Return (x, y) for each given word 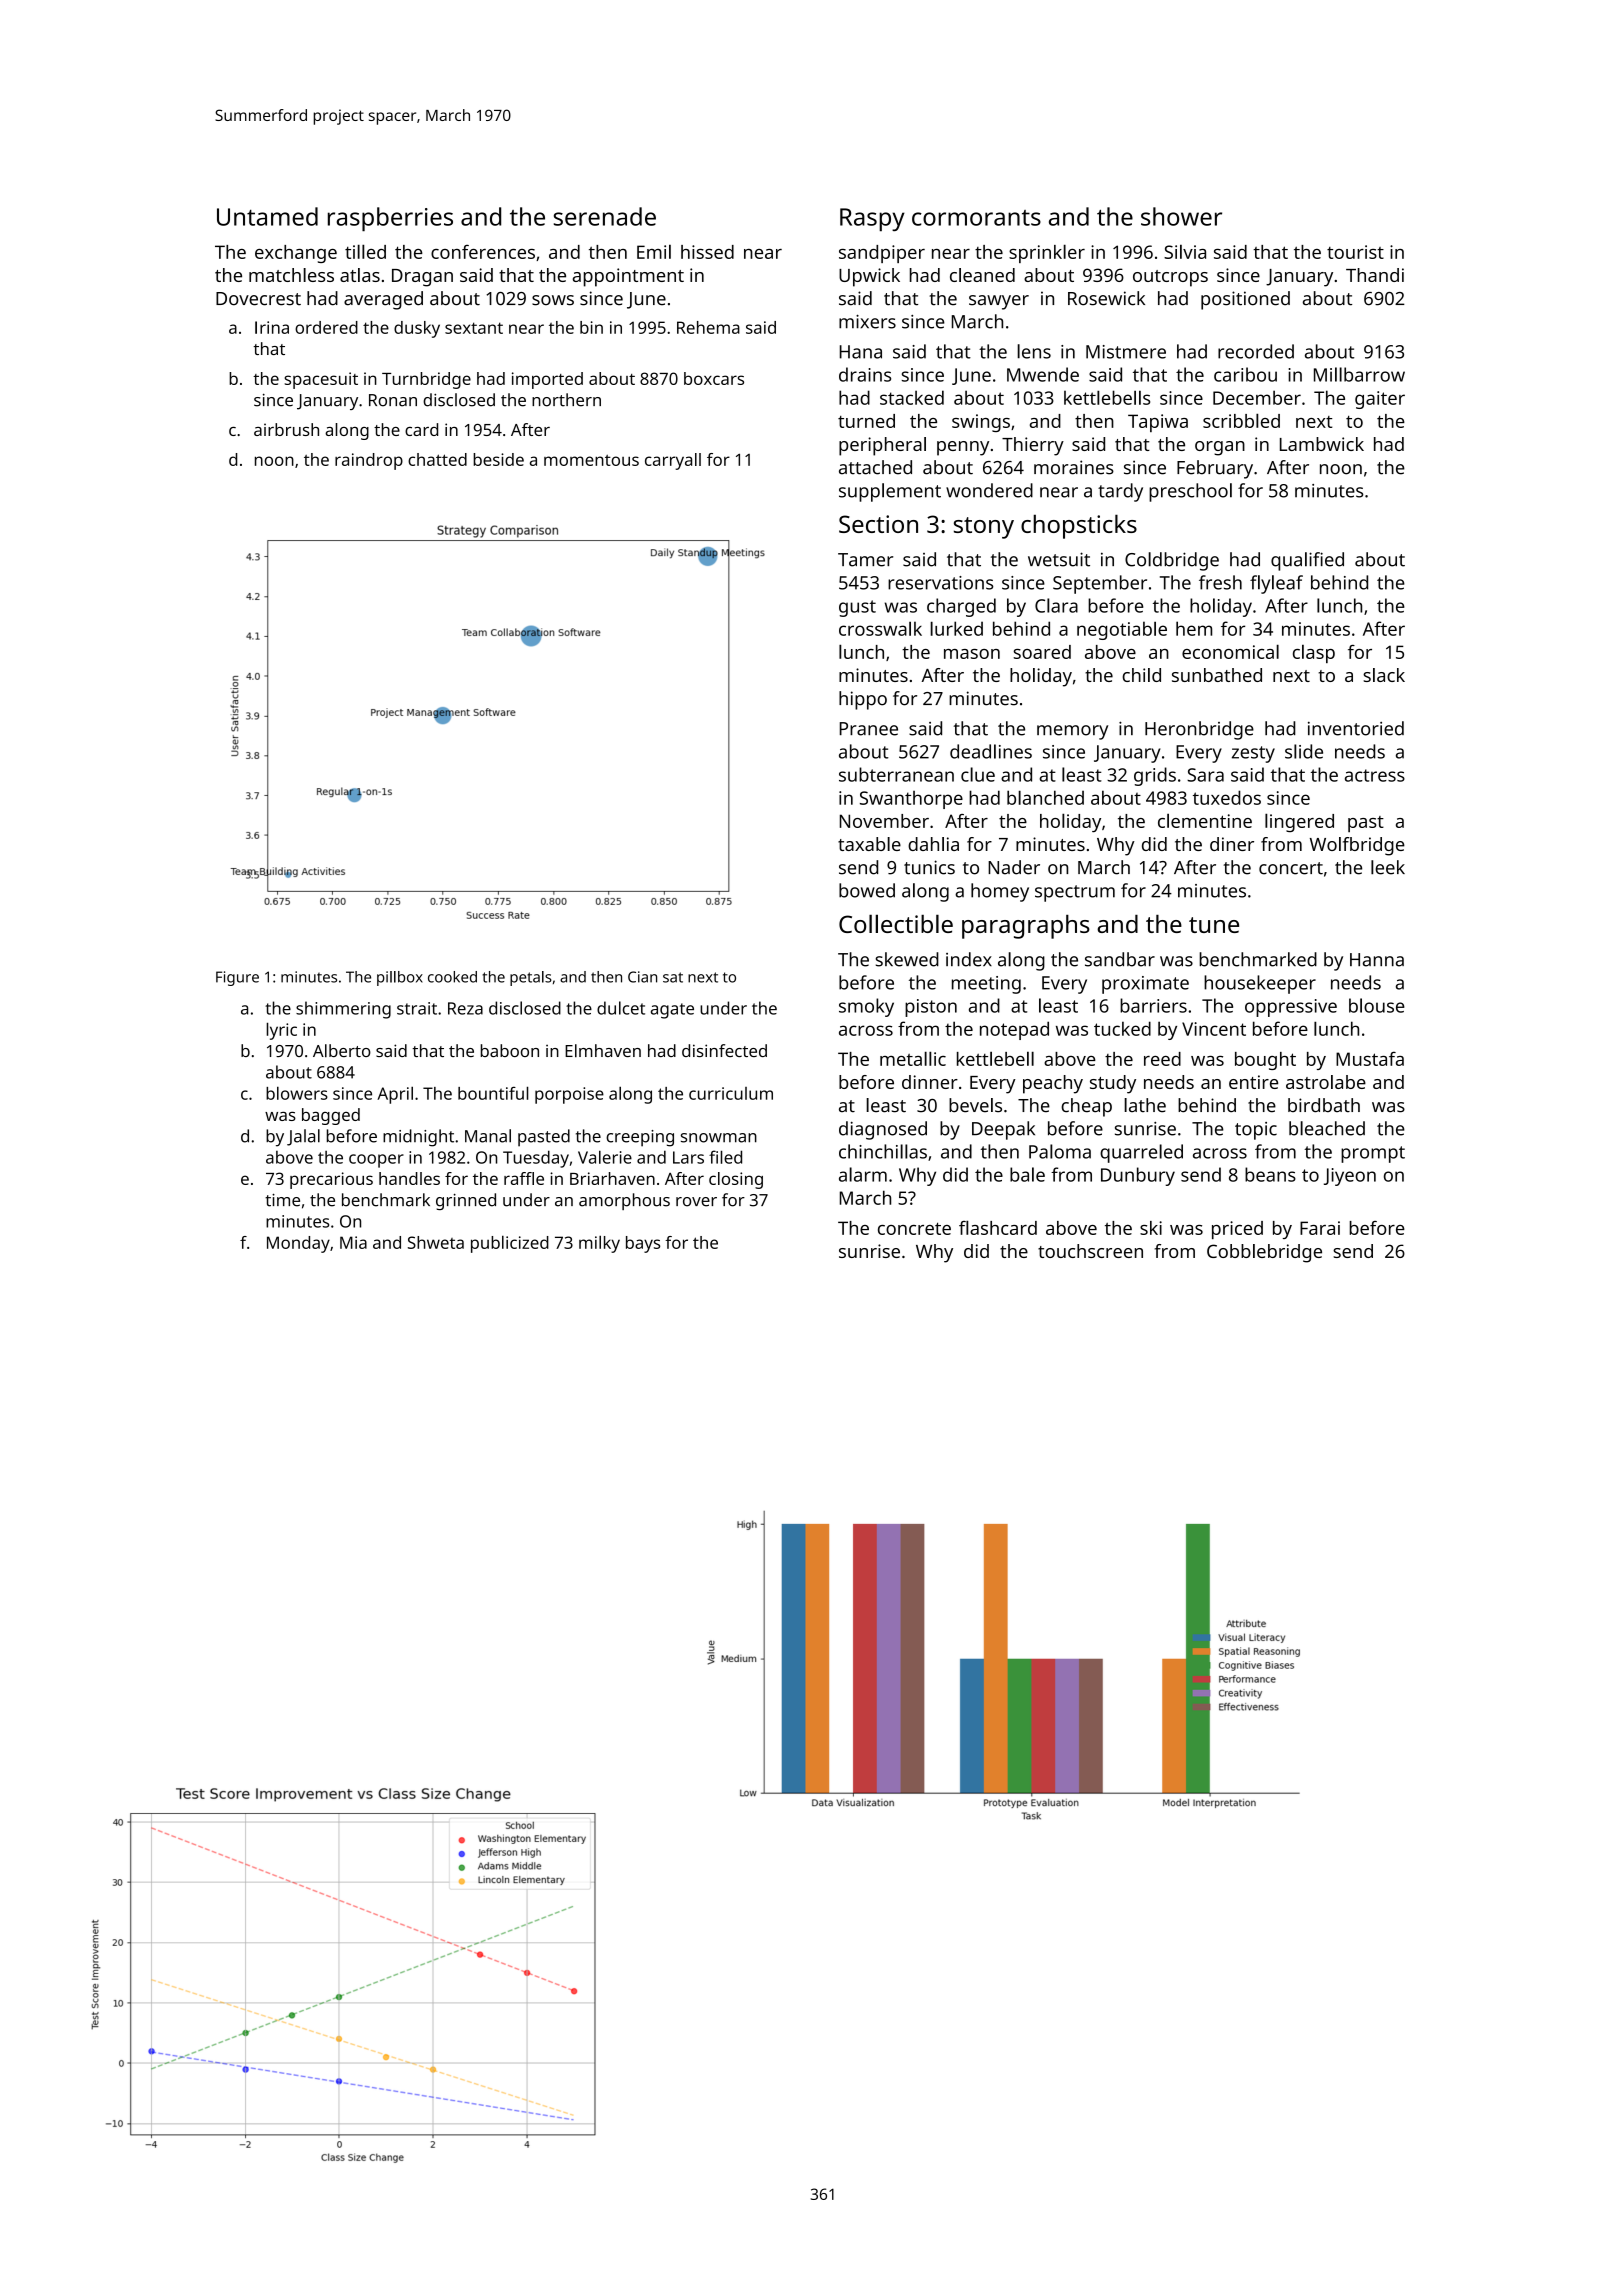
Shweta (436, 1242)
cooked (452, 977)
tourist (1355, 252)
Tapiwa (1158, 423)
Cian (642, 977)
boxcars (714, 378)
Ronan (393, 400)
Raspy (872, 219)
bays (643, 1244)
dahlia (933, 844)
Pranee (869, 729)
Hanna (1377, 960)
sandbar (1120, 959)
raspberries (390, 219)
